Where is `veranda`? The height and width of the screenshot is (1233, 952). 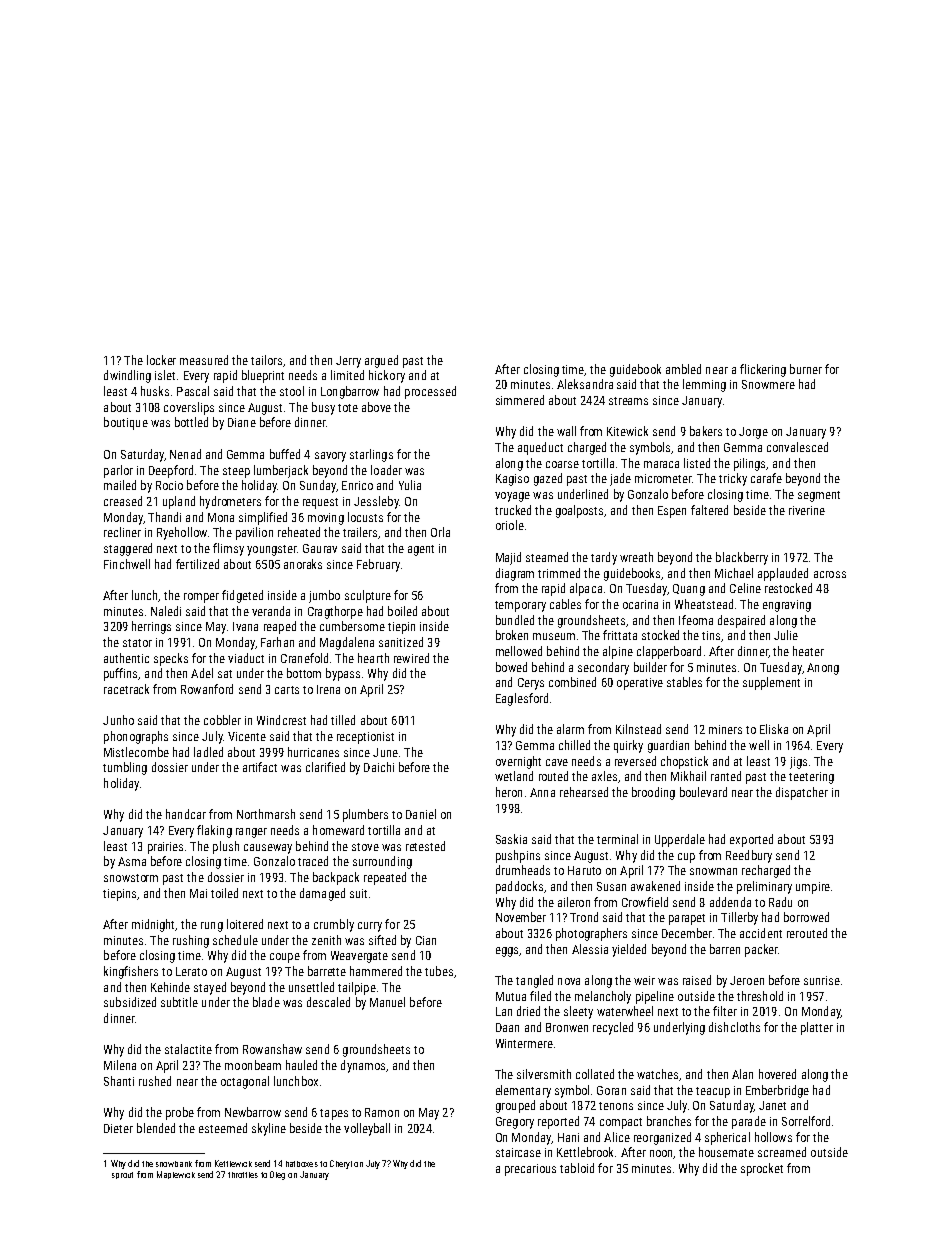
veranda is located at coordinates (271, 611).
